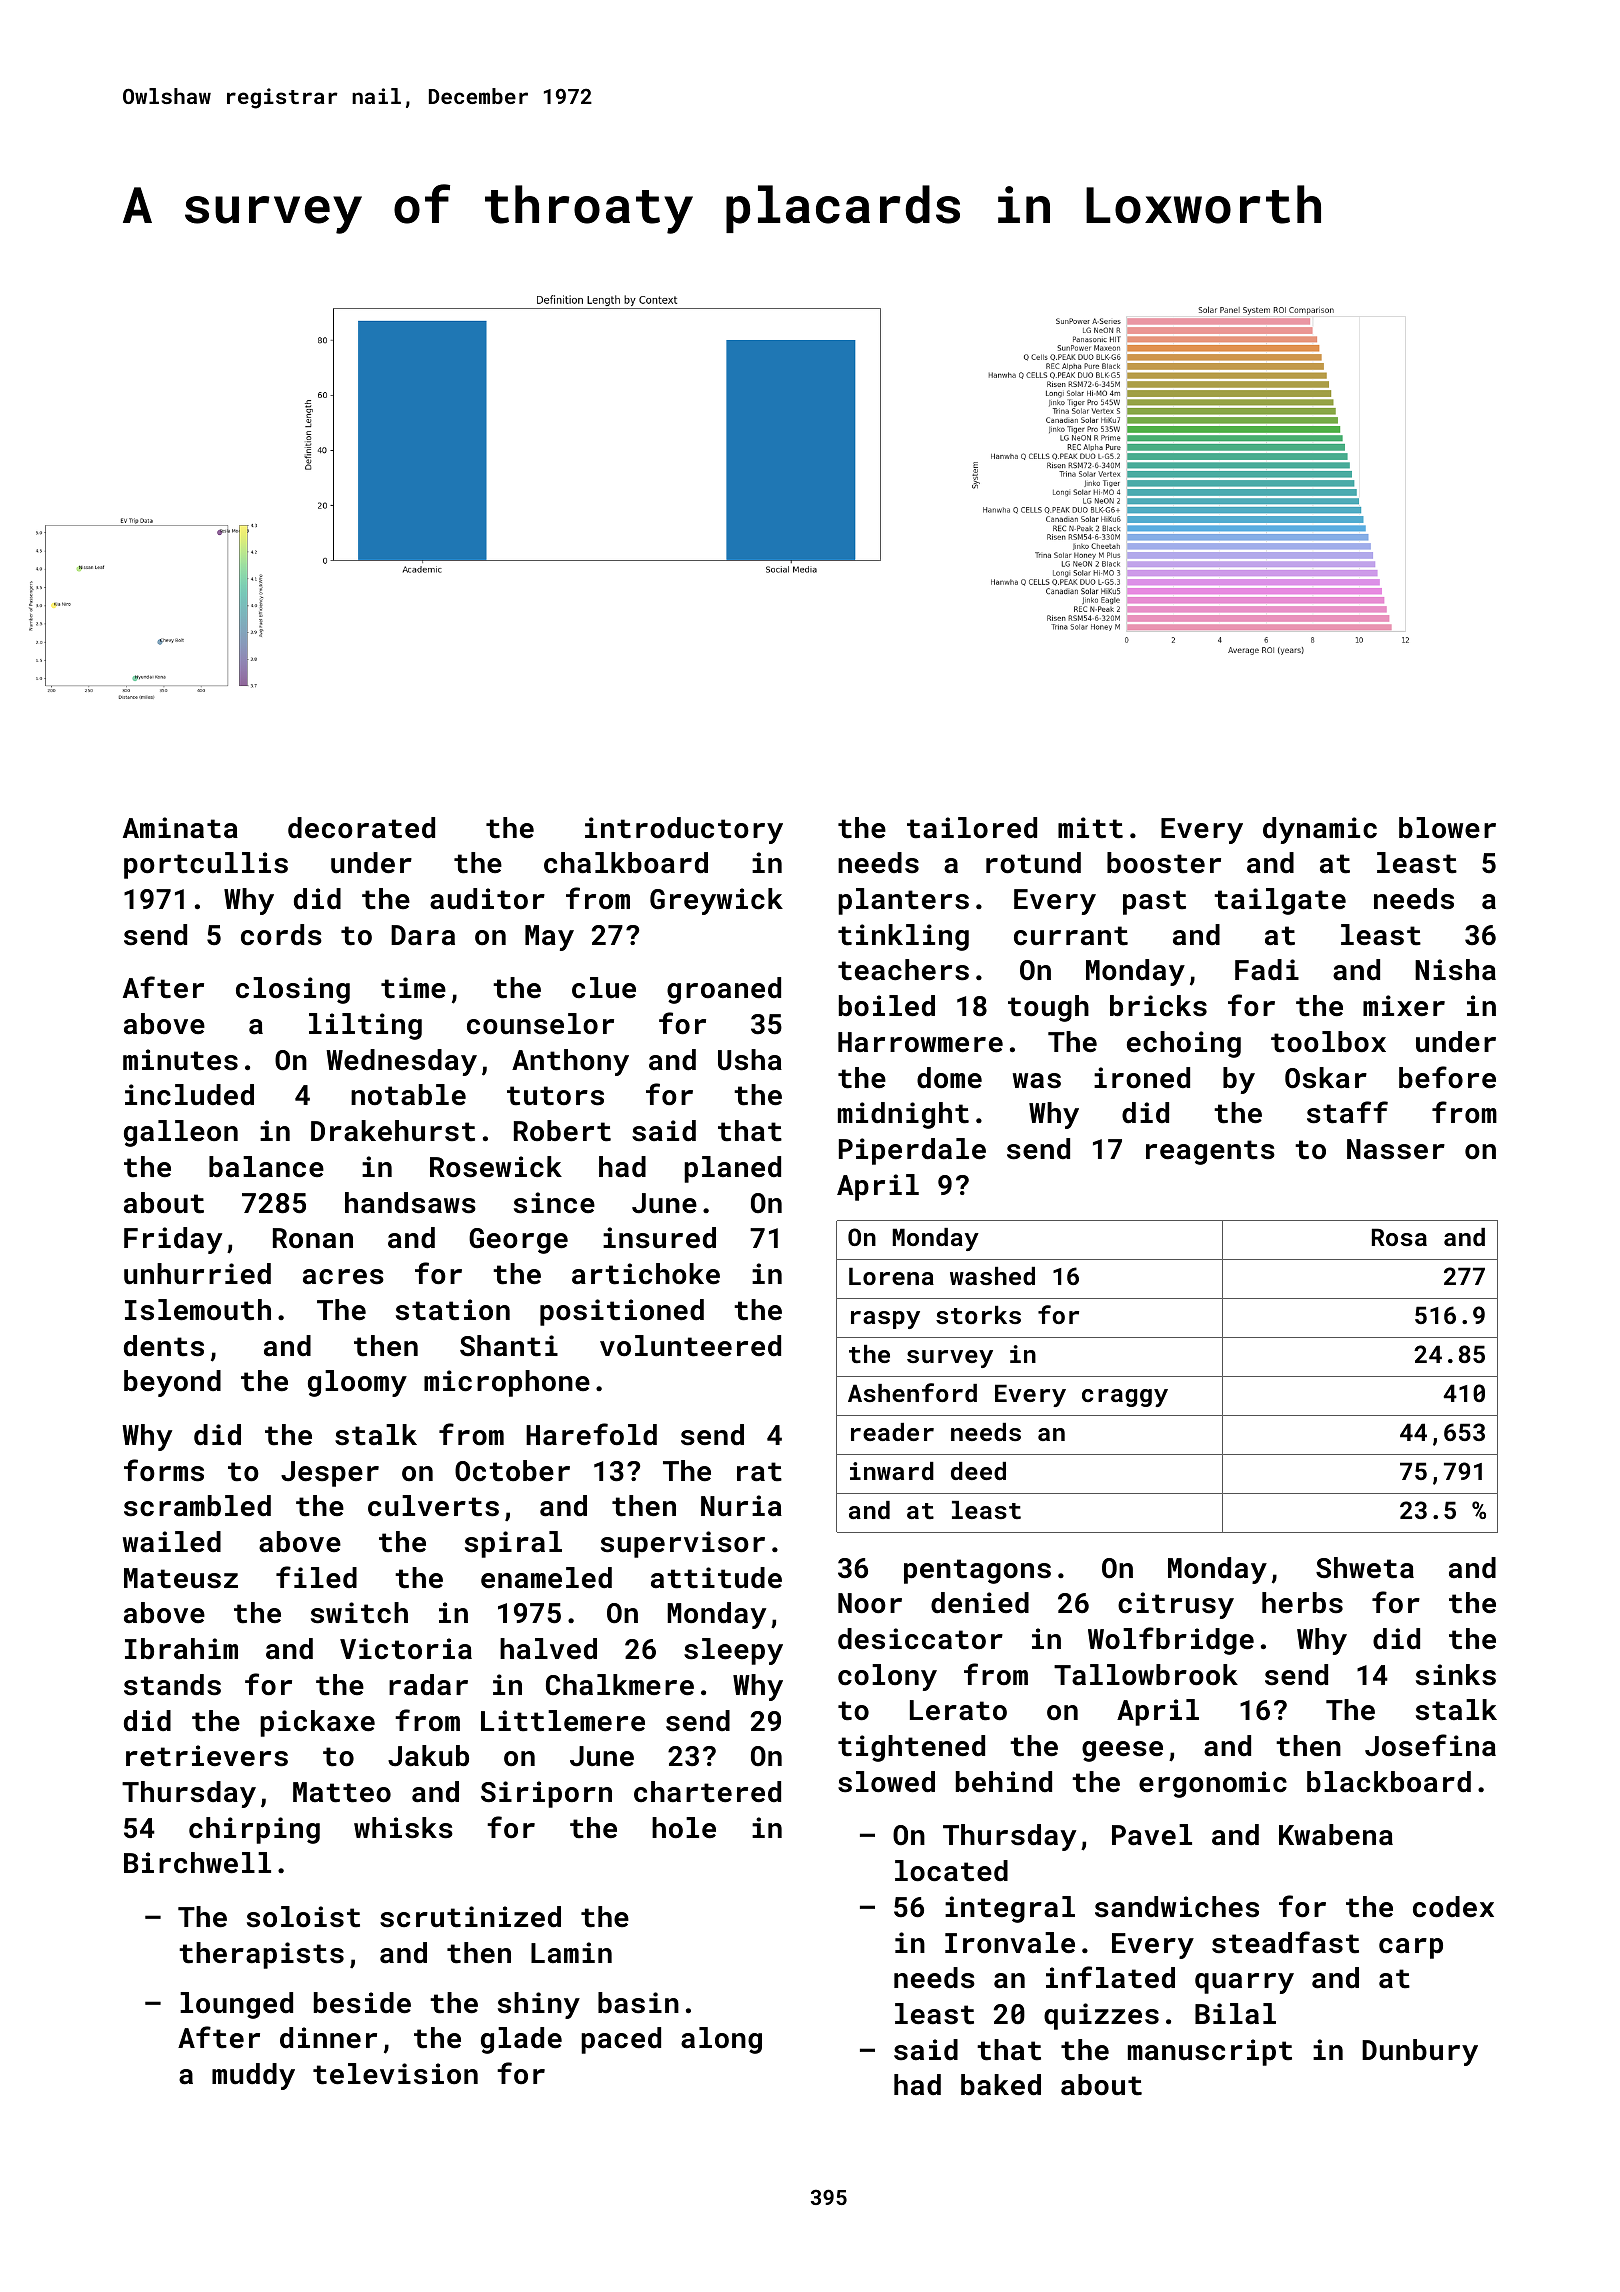  What do you see at coordinates (197, 1863) in the image?
I see `Birchwell` at bounding box center [197, 1863].
